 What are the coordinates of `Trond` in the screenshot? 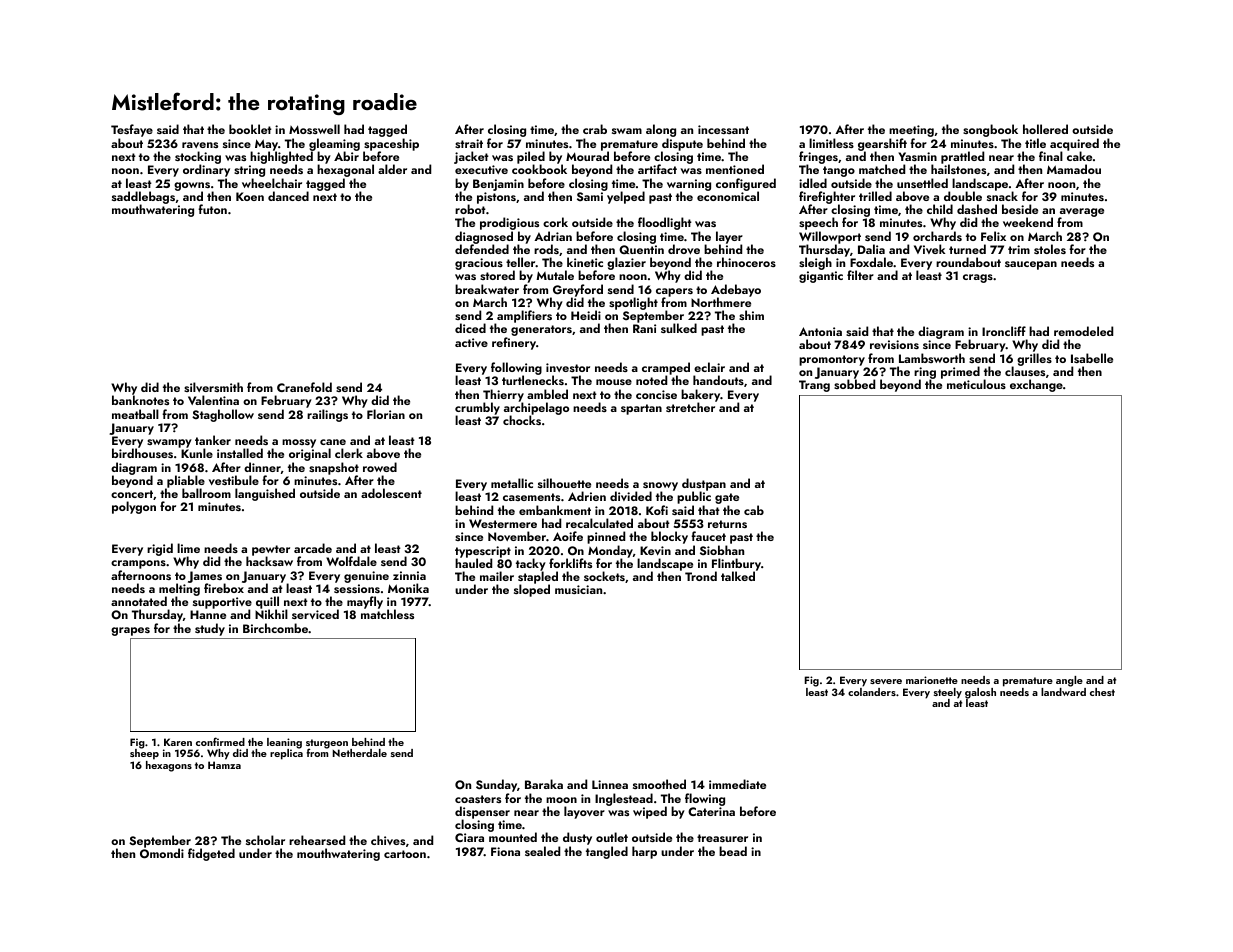 It's located at (701, 576).
